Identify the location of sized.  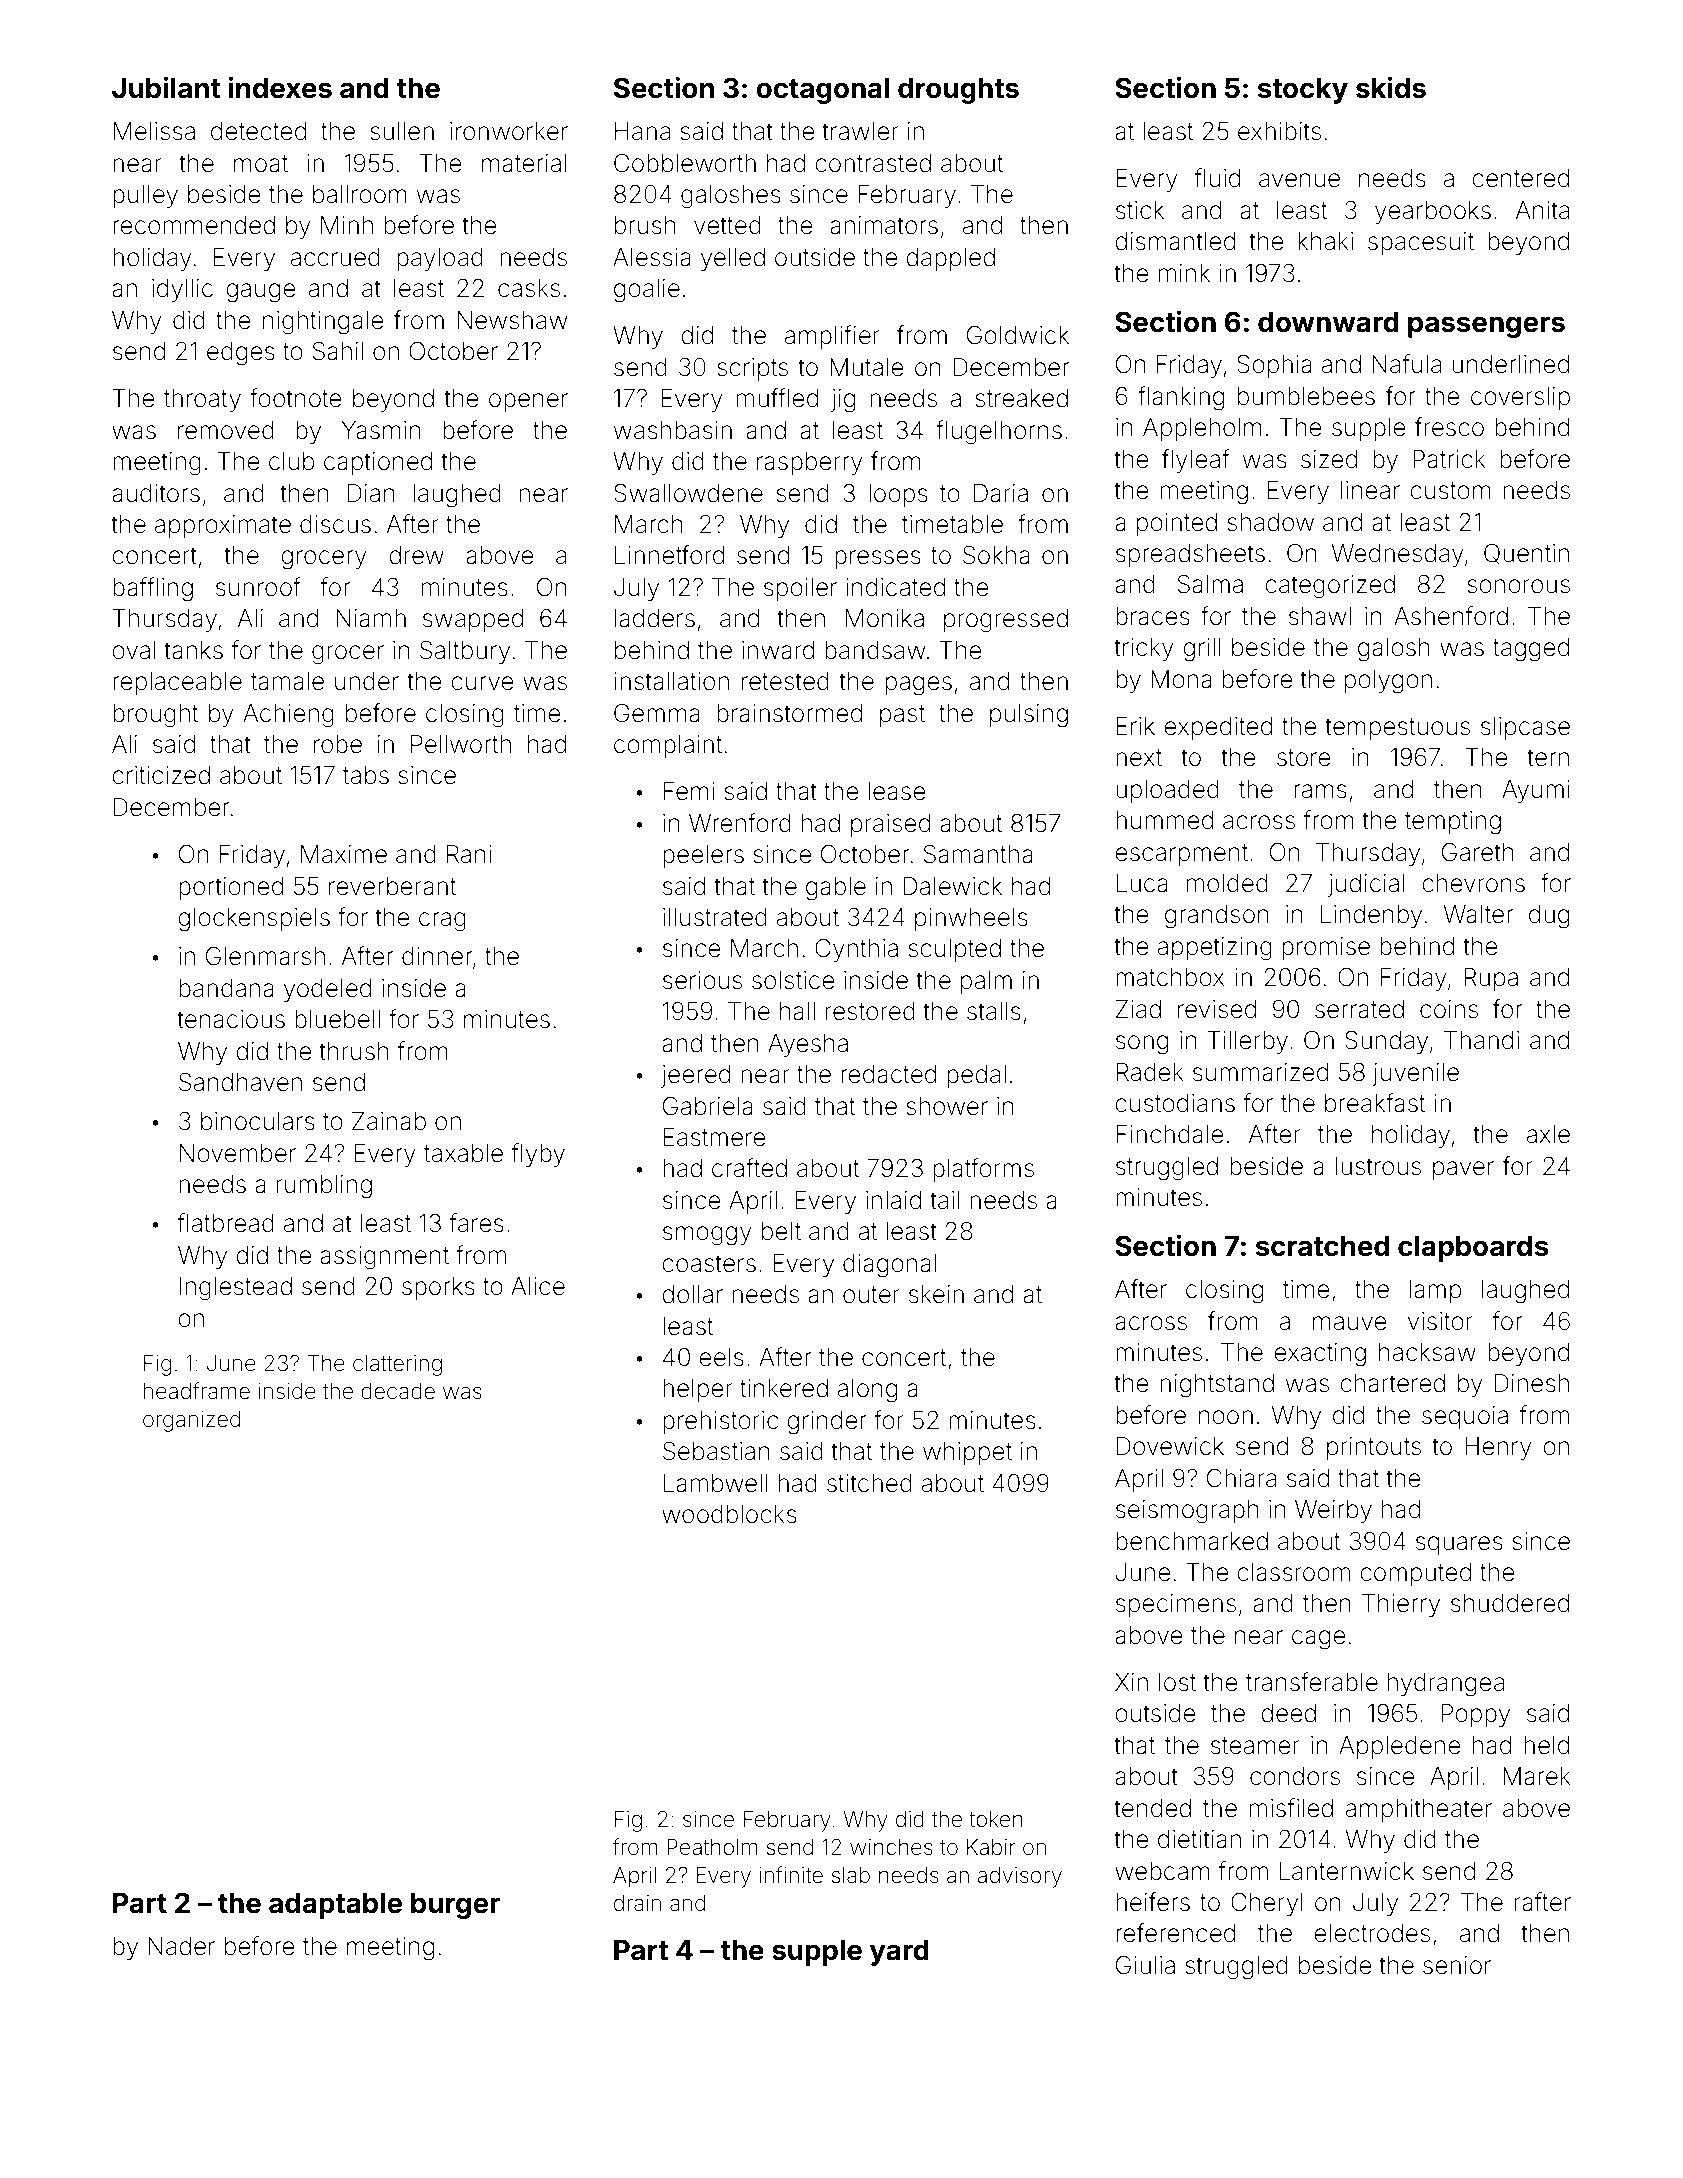
(1329, 459).
